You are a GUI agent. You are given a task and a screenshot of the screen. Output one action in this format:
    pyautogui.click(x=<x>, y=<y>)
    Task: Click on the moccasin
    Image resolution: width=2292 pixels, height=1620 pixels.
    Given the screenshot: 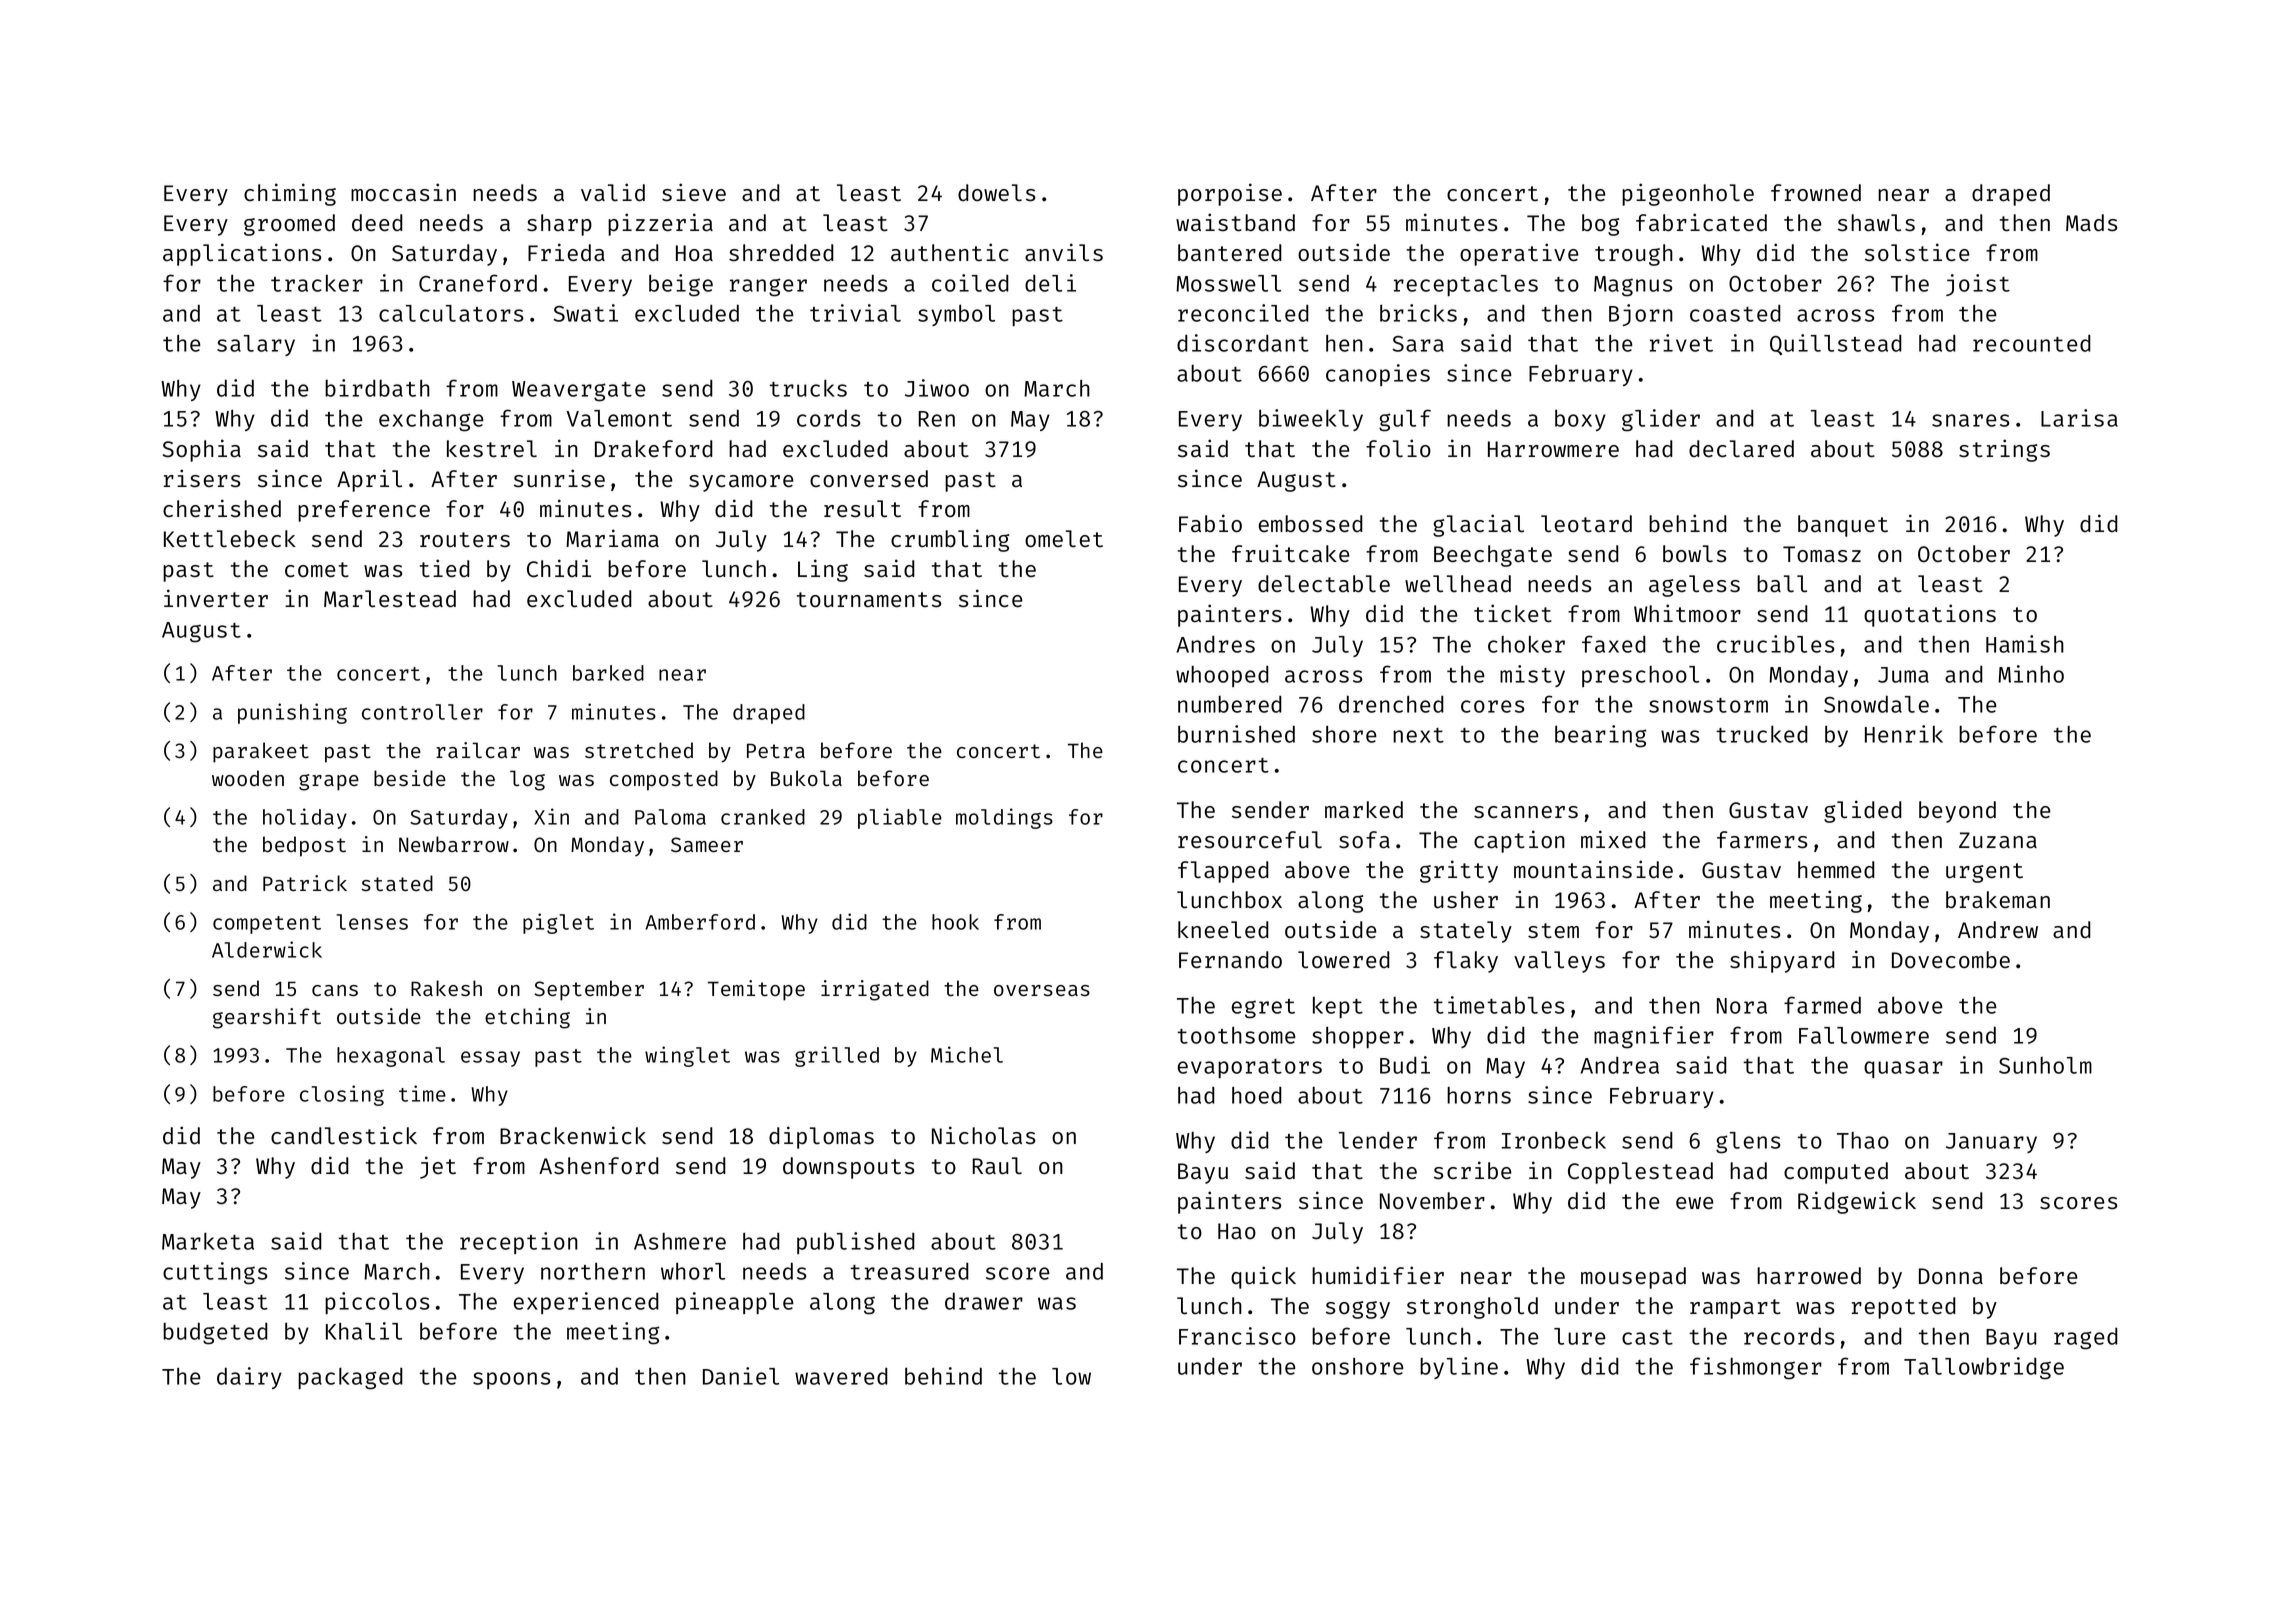 What is the action you would take?
    pyautogui.click(x=403, y=192)
